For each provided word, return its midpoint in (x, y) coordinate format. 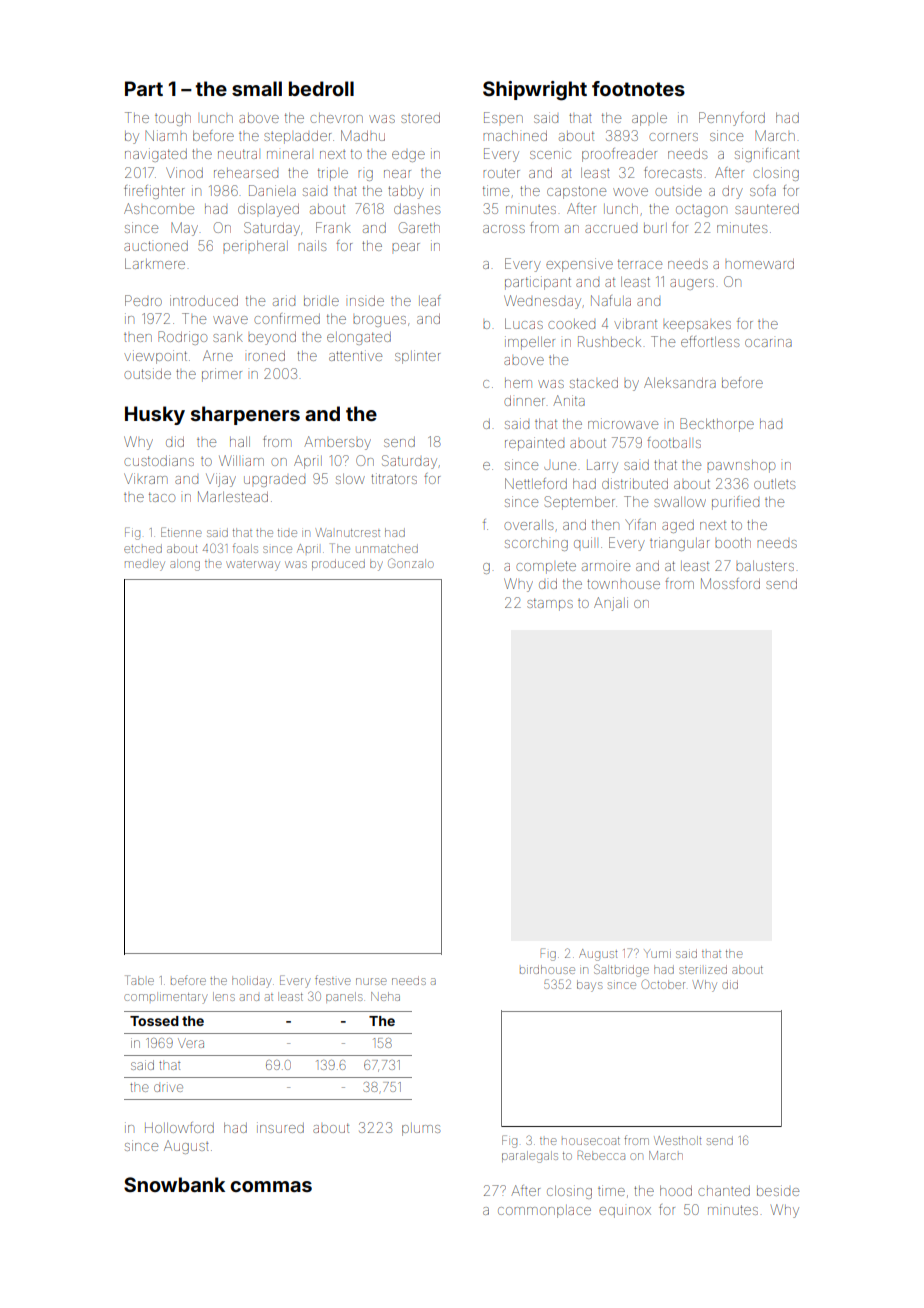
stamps (550, 604)
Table (139, 980)
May (184, 229)
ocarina (768, 343)
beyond (272, 338)
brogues (379, 321)
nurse (371, 981)
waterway (253, 566)
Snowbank (174, 1184)
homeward (759, 264)
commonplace (544, 1211)
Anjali (611, 604)
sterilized (703, 969)
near (397, 174)
